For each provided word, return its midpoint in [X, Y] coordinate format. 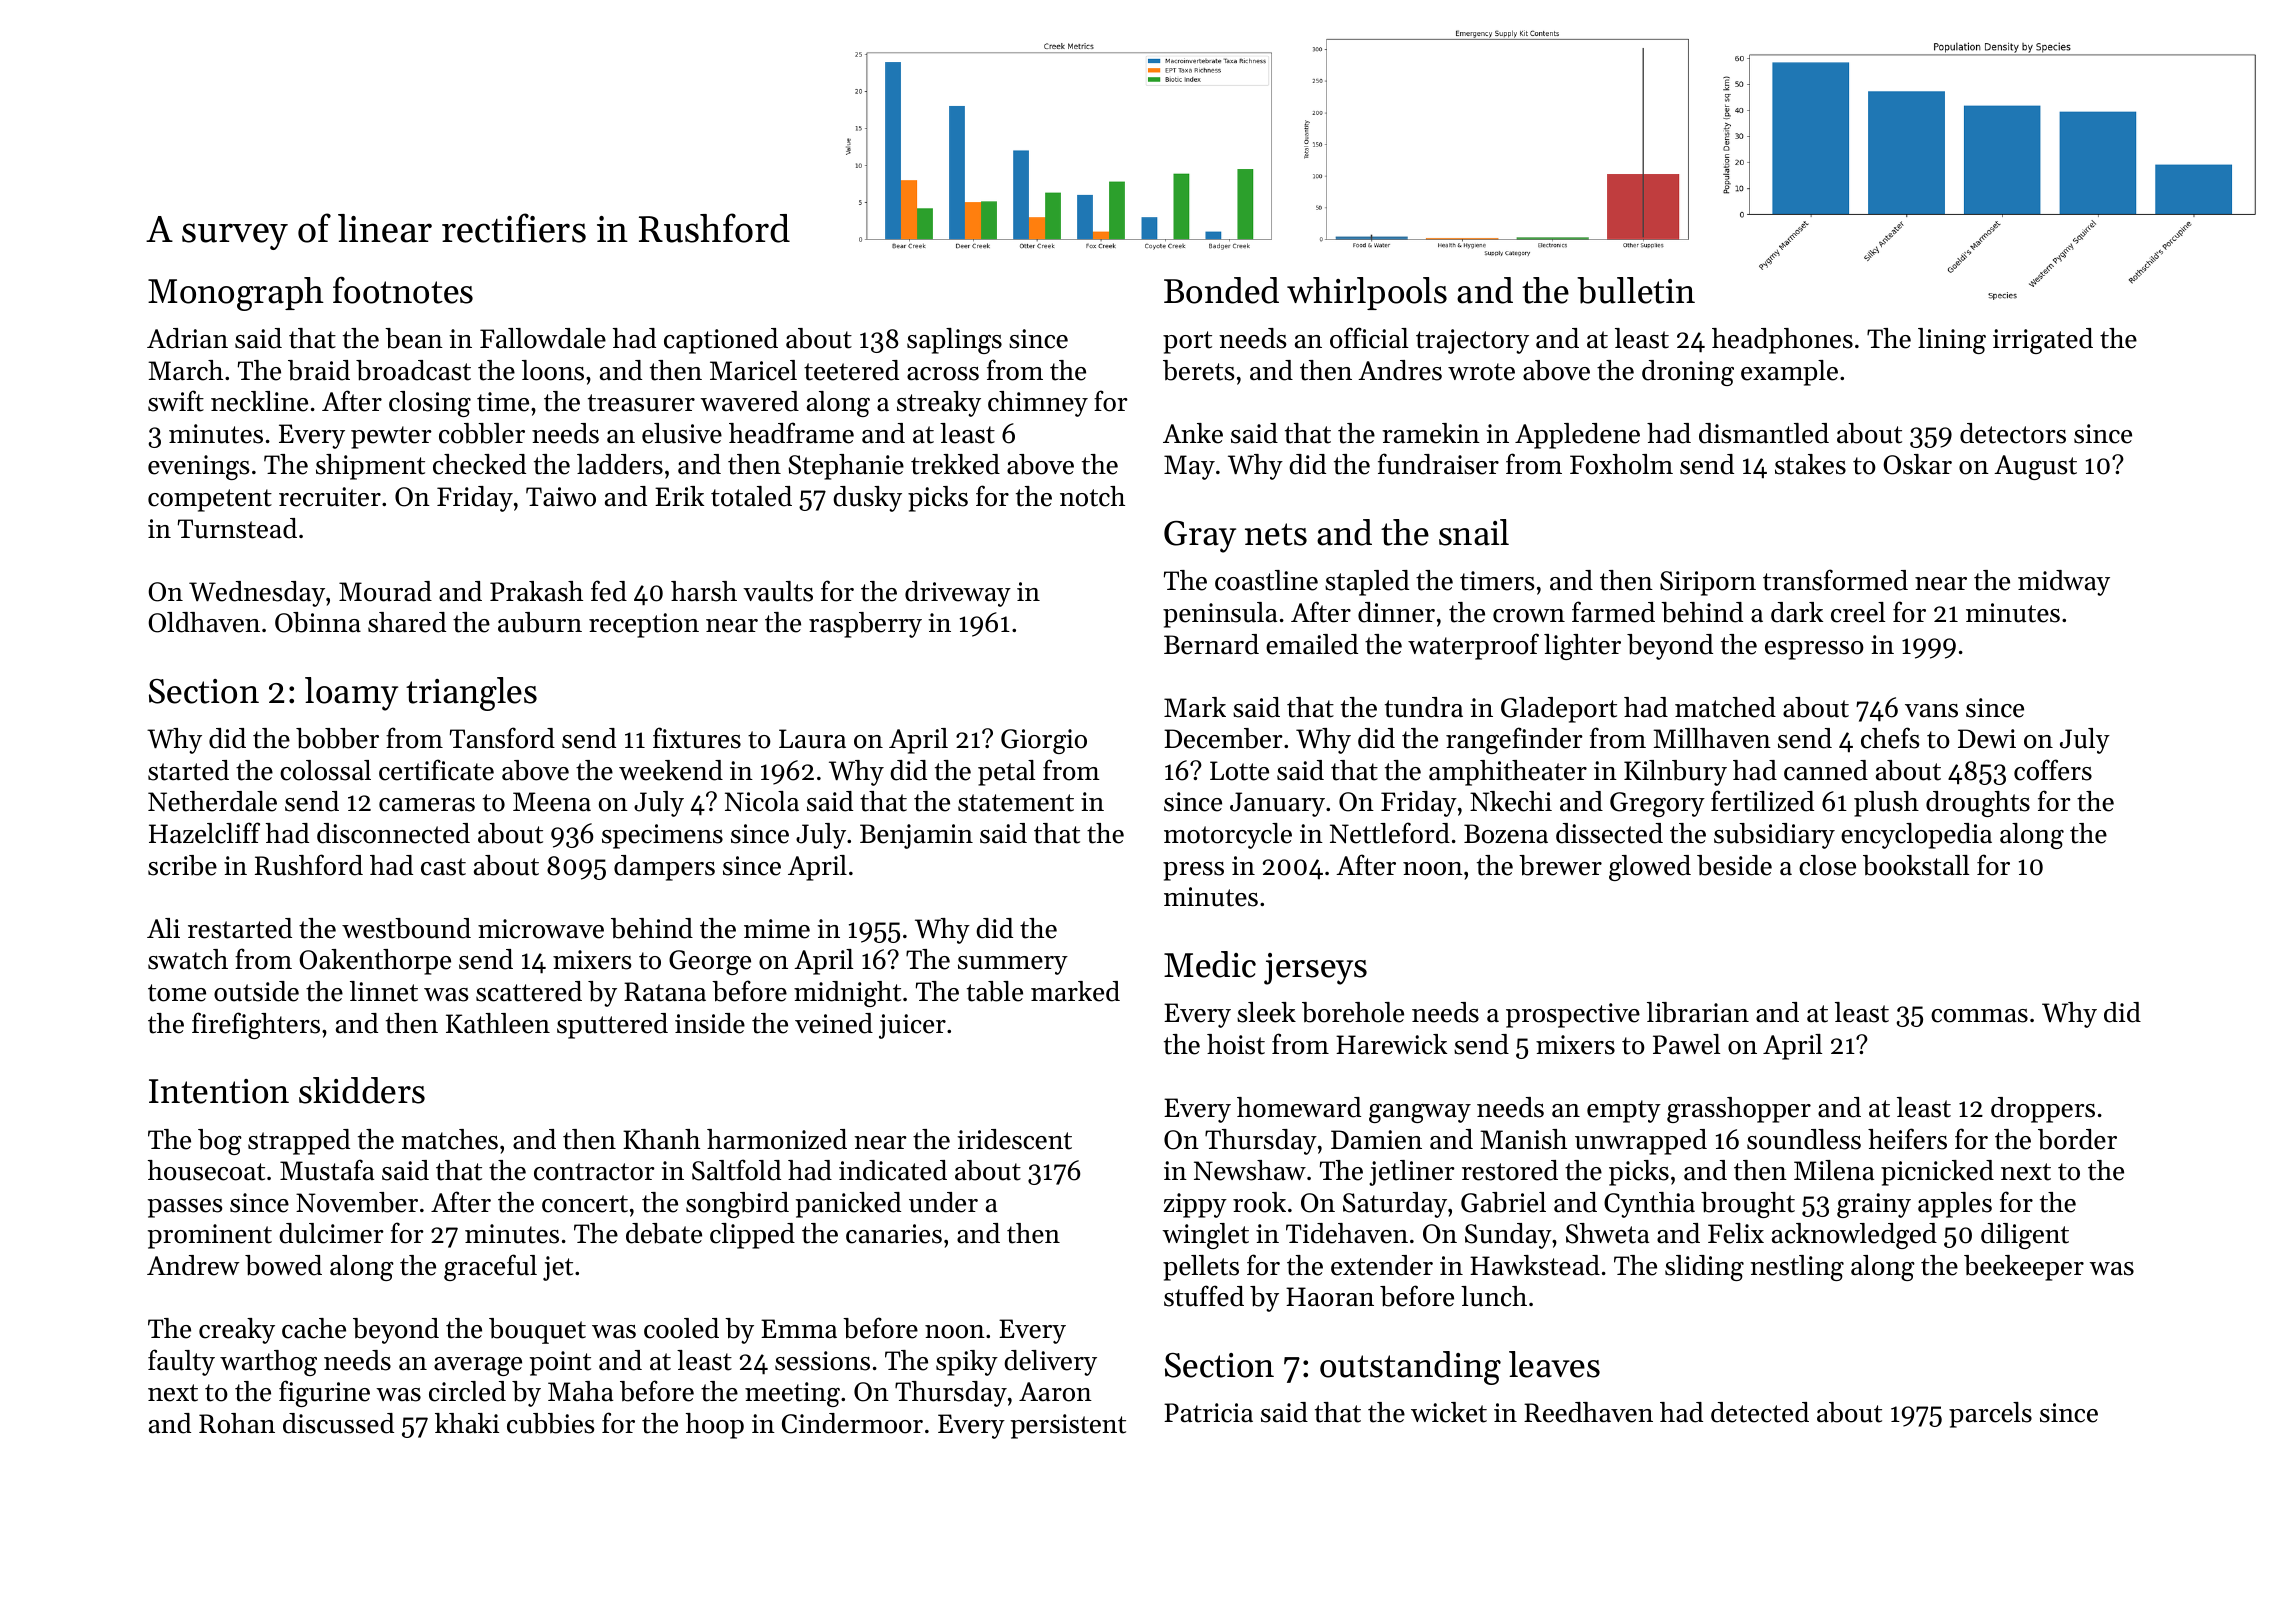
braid [319, 370]
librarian [1698, 1012]
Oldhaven [204, 622]
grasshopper [1739, 1110]
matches [450, 1139]
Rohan [237, 1423]
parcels [1990, 1415]
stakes [1810, 464]
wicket [1449, 1412]
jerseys [1315, 969]
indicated [893, 1170]
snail [1474, 532]
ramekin [1431, 433]
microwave [541, 929]
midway [2064, 583]
